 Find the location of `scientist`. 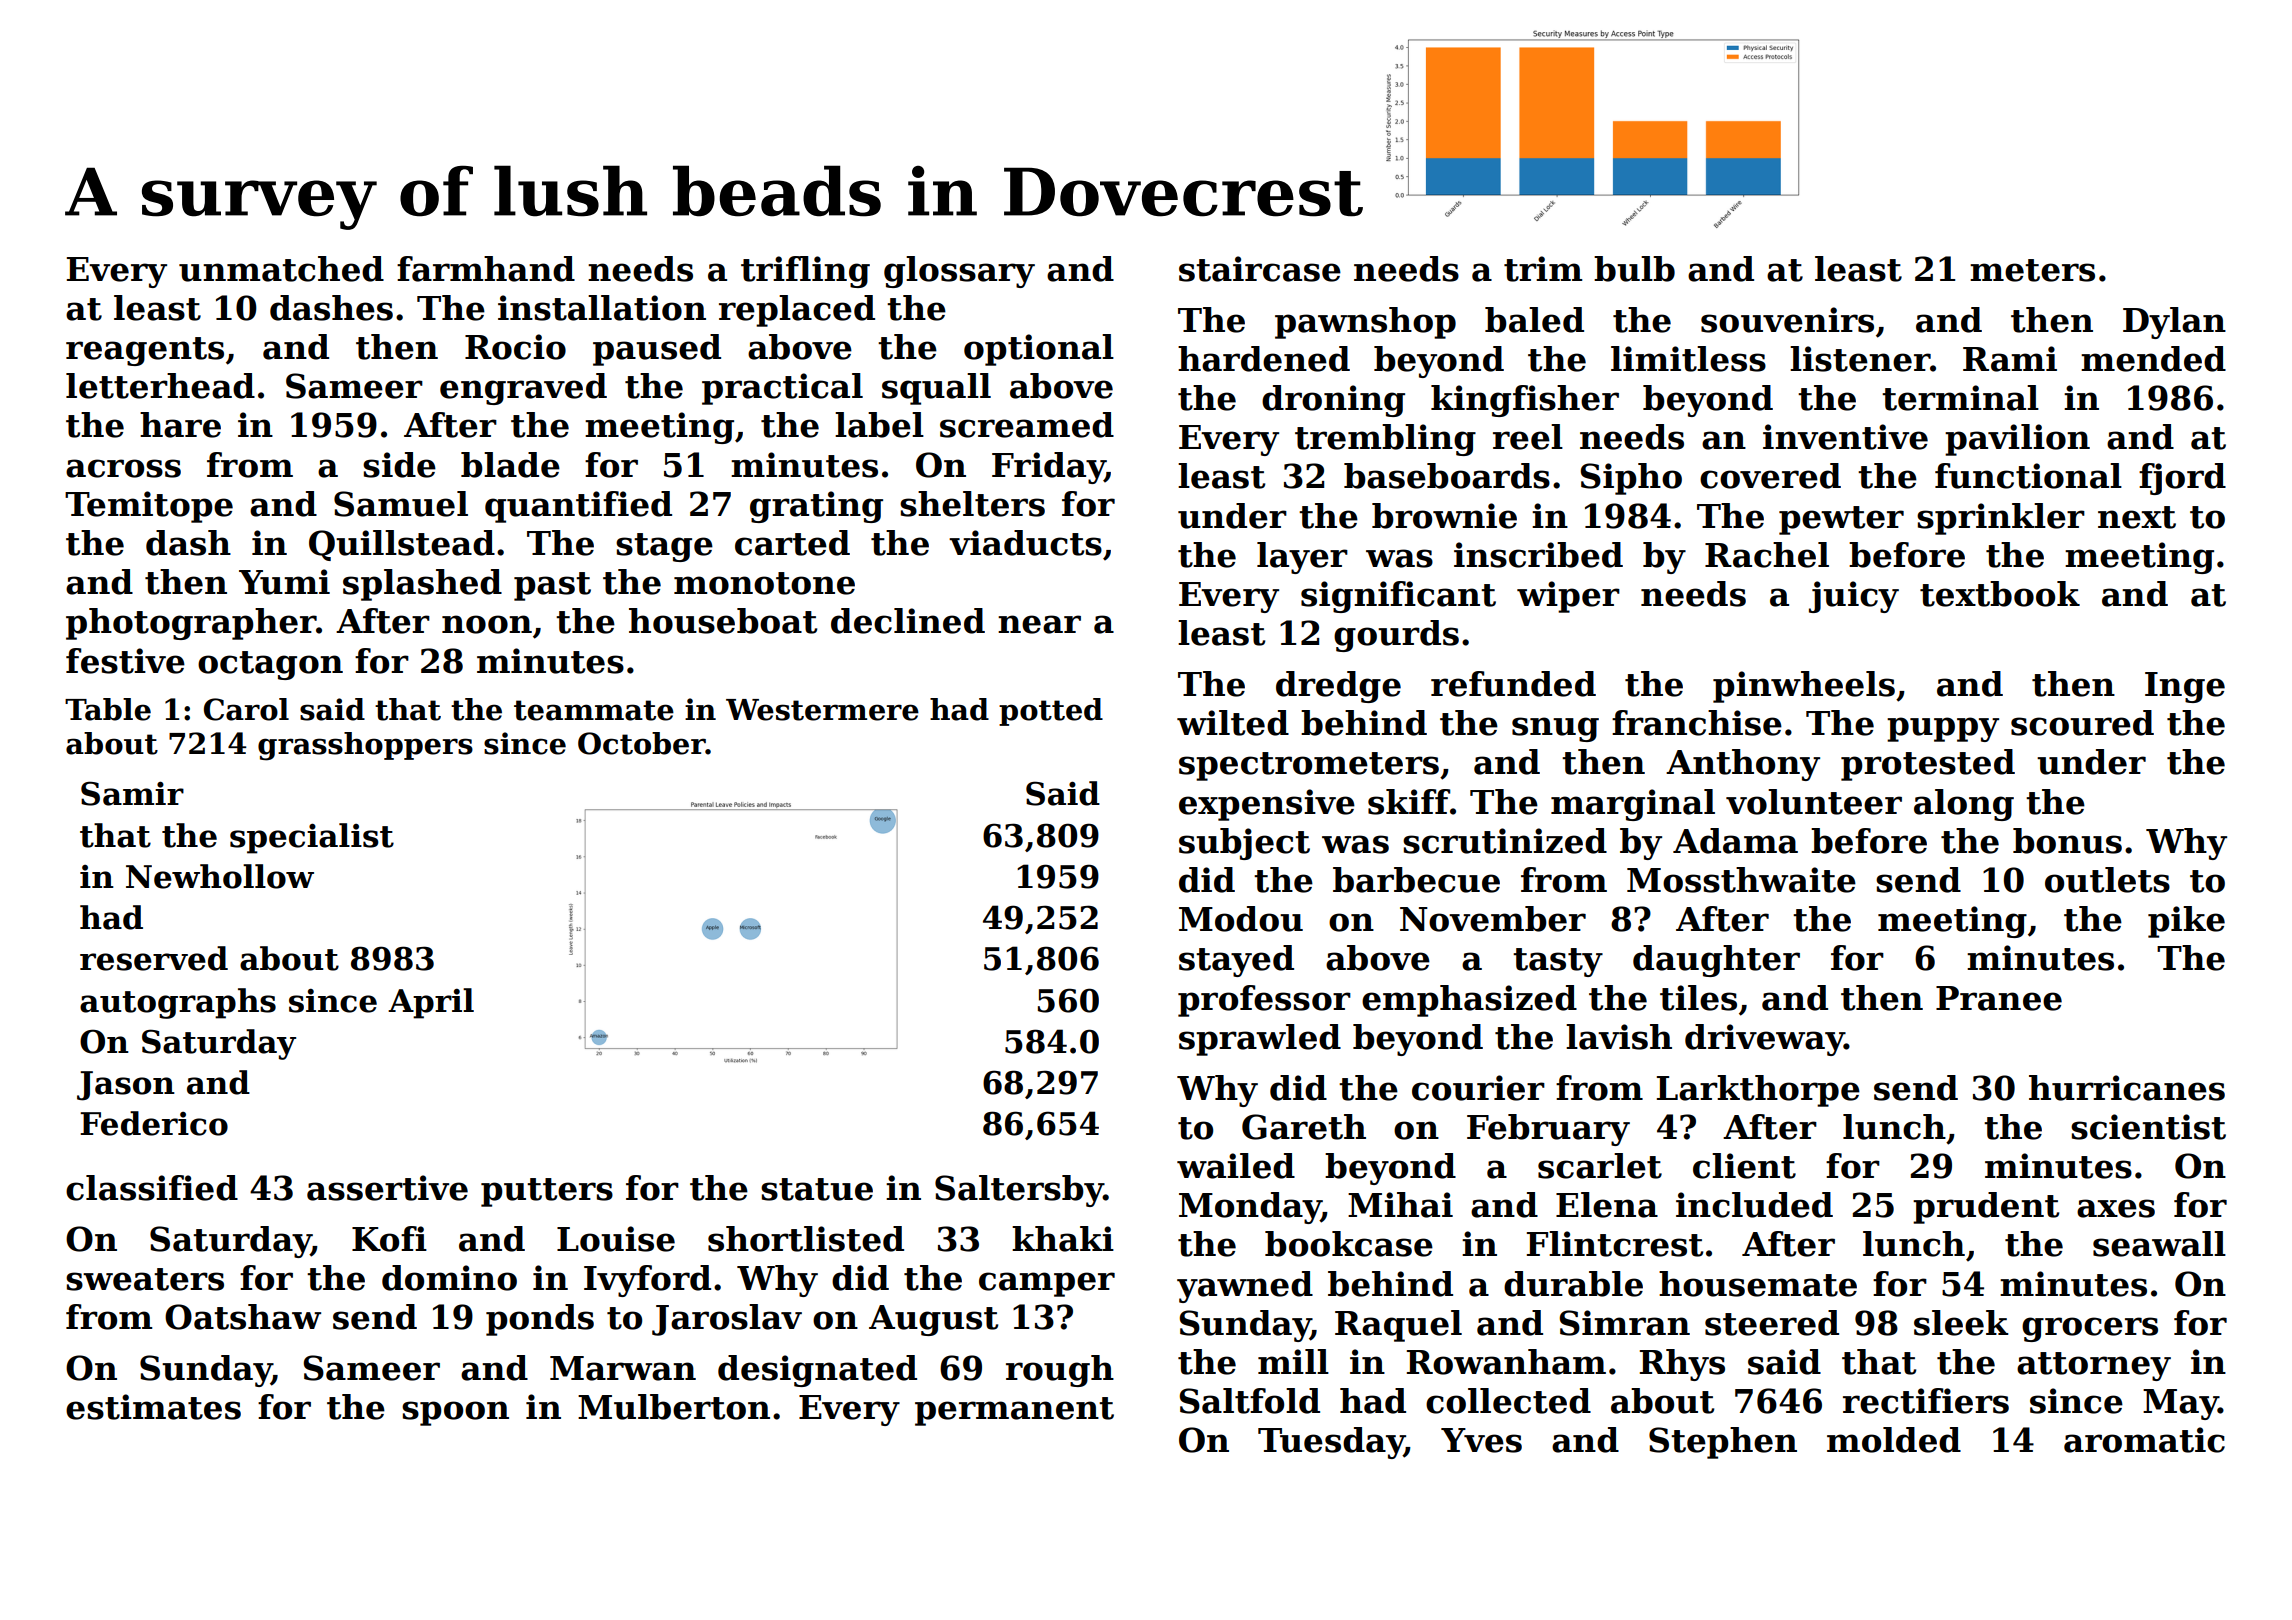

scientist is located at coordinates (2148, 1127).
